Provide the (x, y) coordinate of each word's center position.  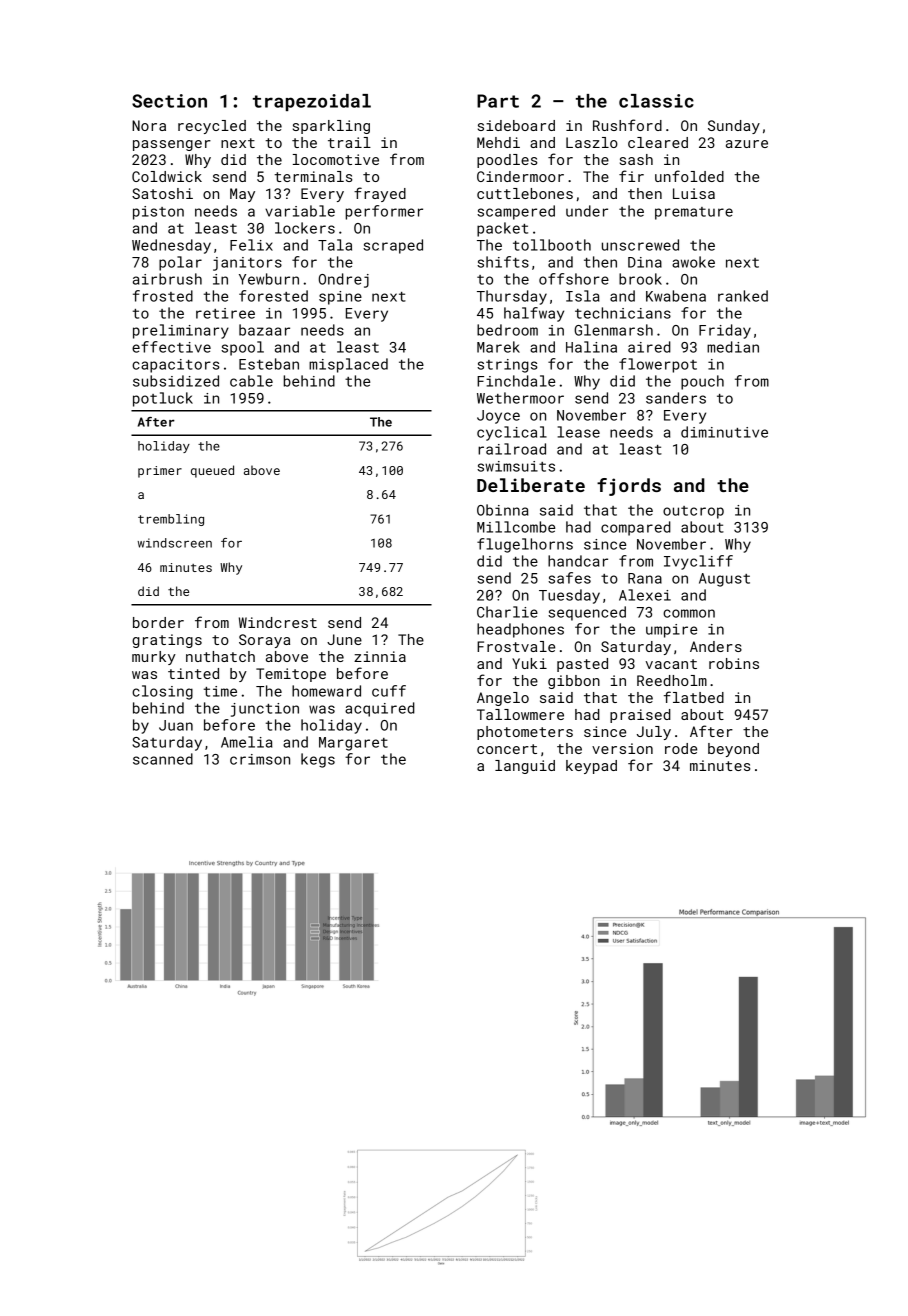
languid (525, 767)
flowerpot (658, 365)
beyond (733, 750)
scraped (393, 246)
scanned (163, 759)
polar (180, 263)
